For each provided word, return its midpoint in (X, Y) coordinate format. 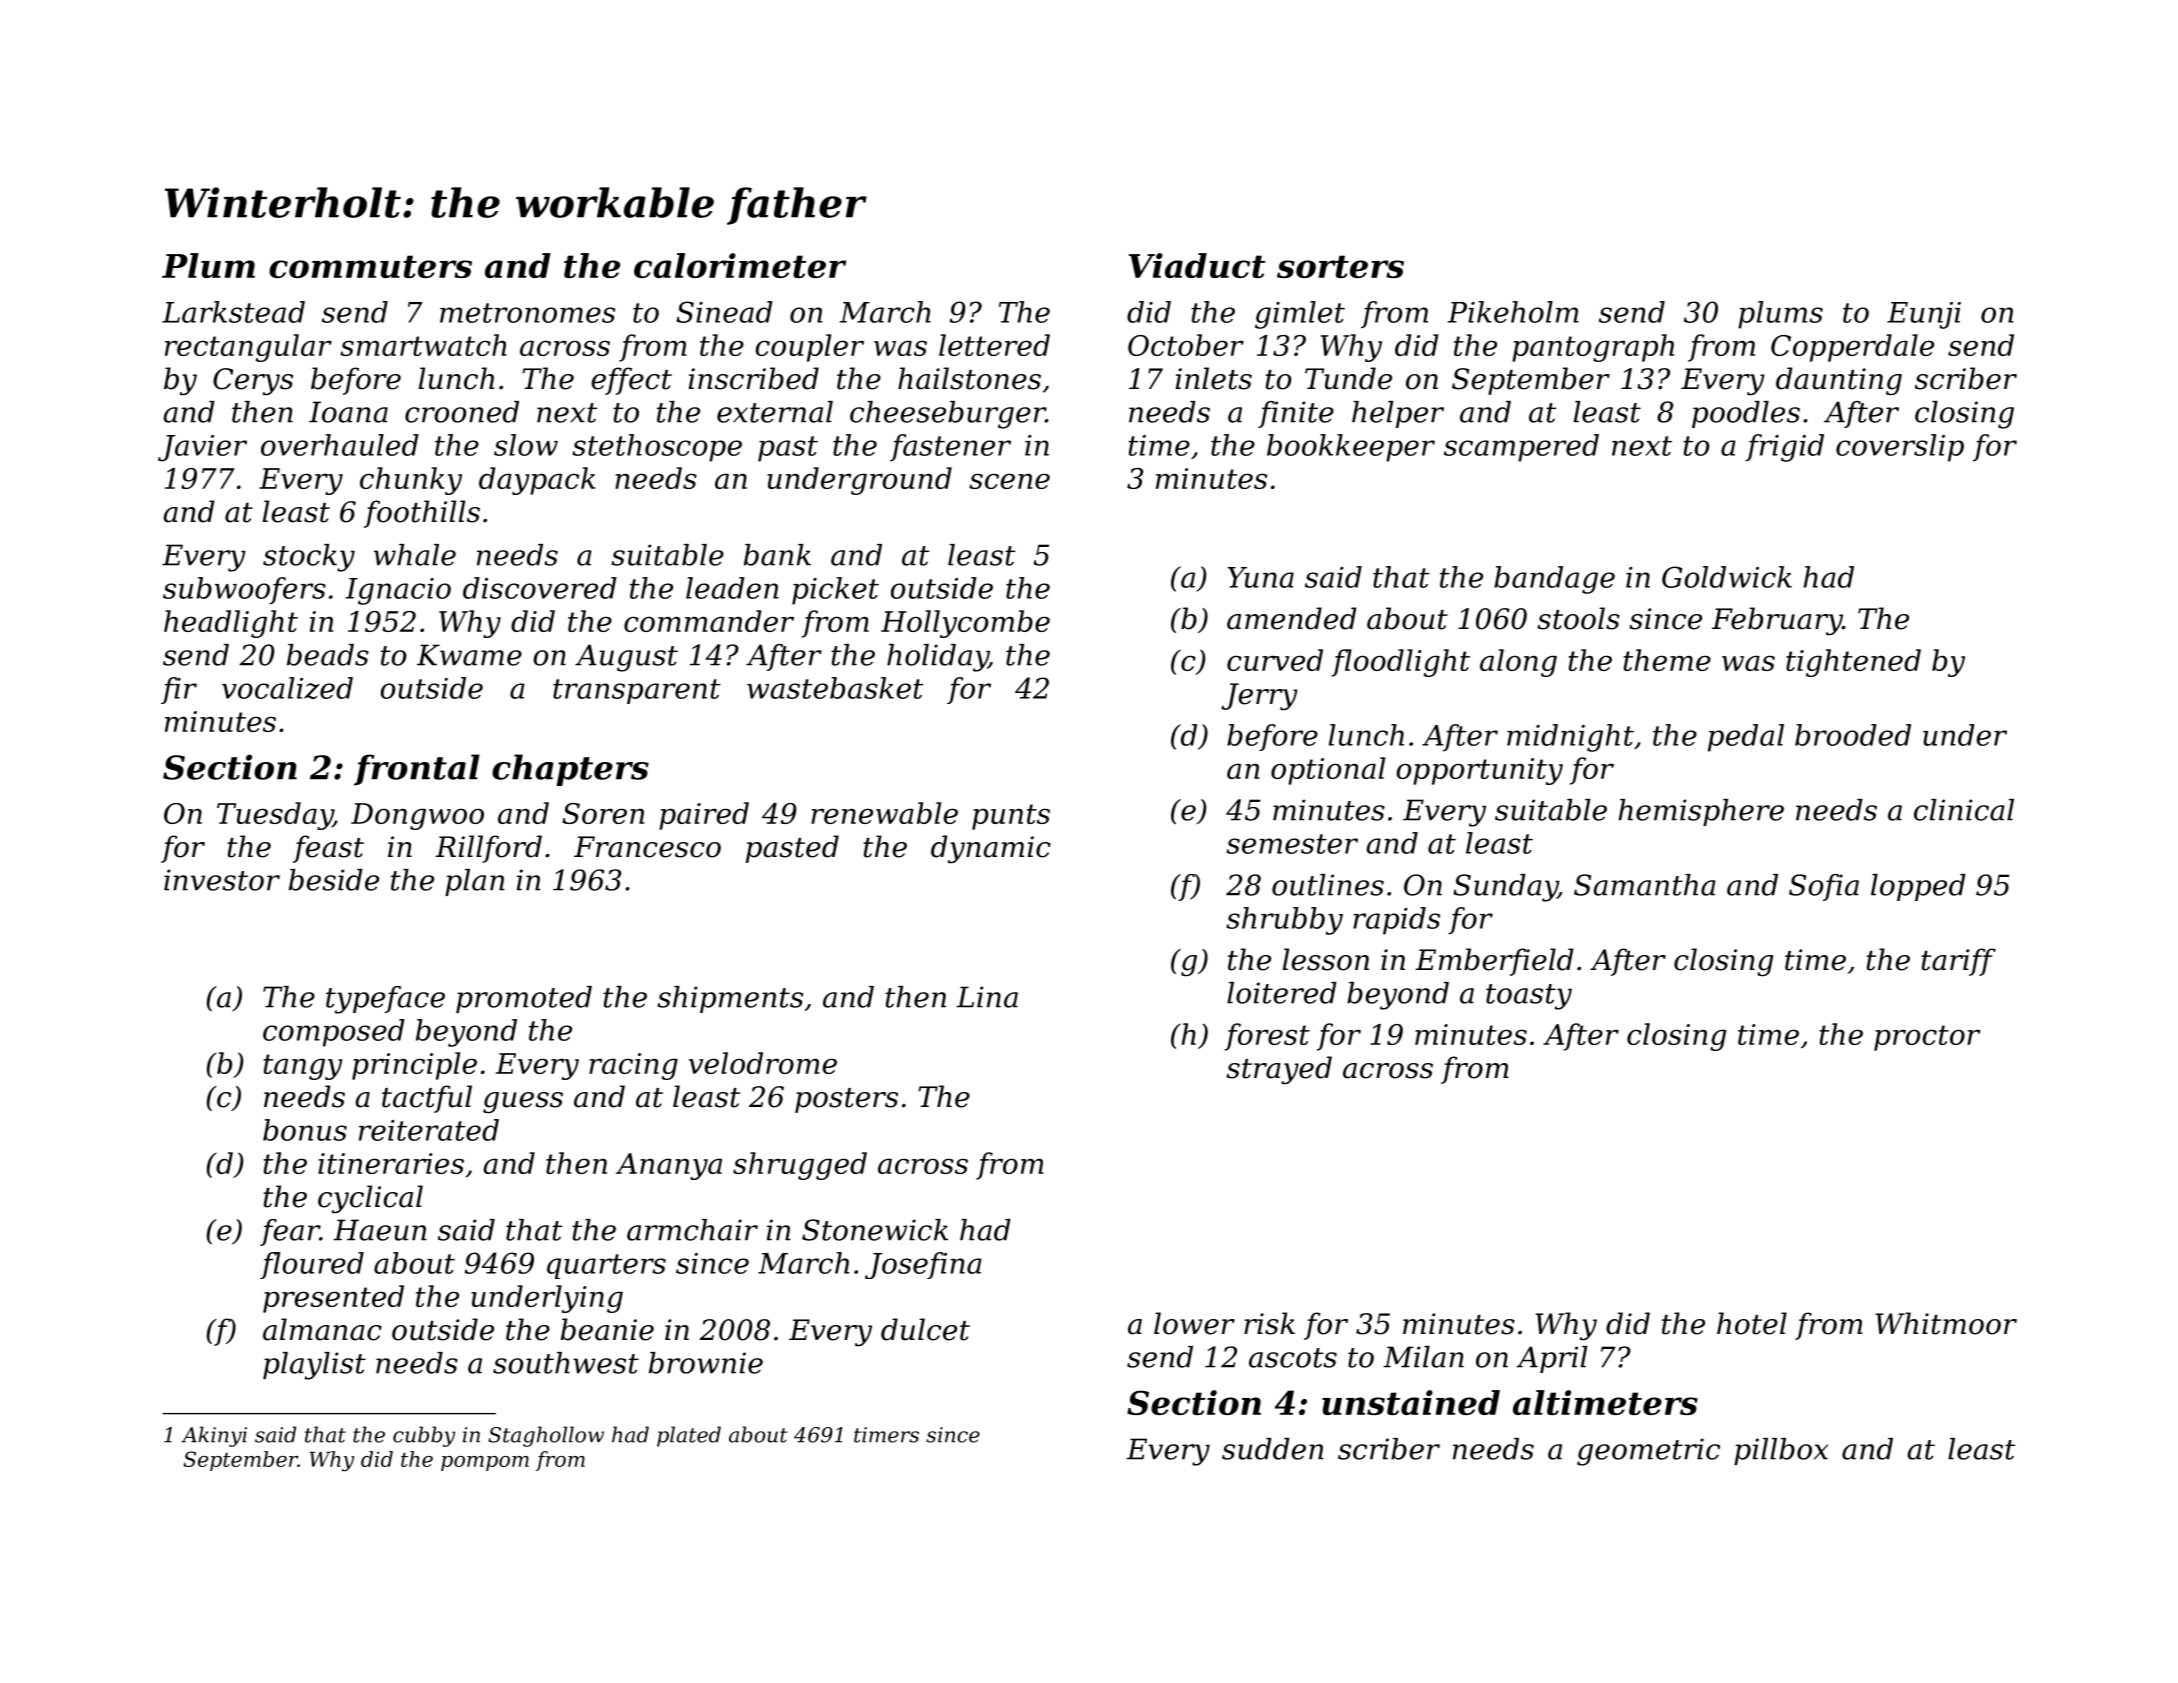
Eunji (1924, 315)
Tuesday (275, 816)
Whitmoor (1946, 1323)
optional (1328, 771)
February (1777, 621)
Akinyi (214, 1436)
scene (1009, 481)
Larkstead (233, 312)
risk (1269, 1323)
